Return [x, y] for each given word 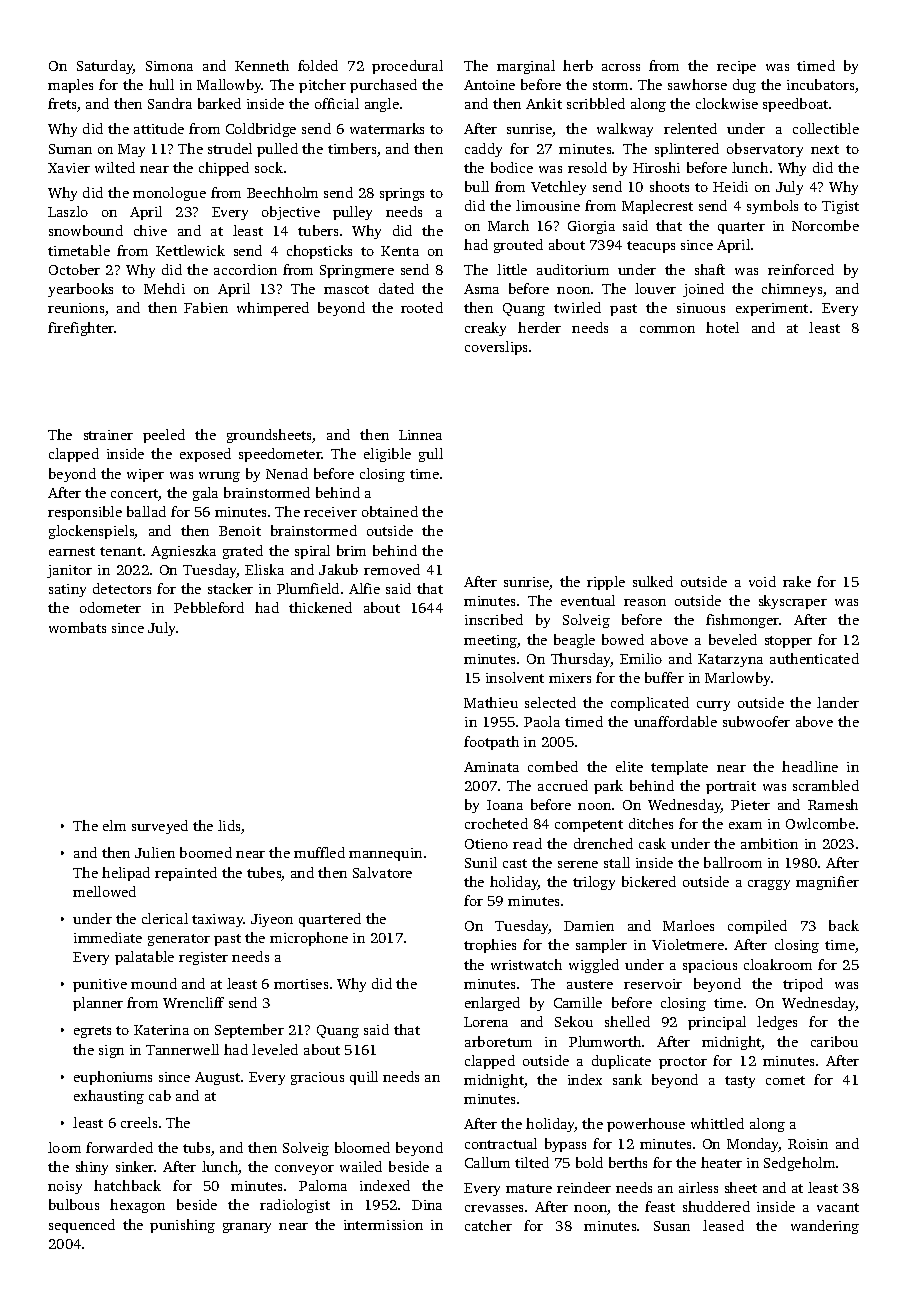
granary [247, 1228]
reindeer [584, 1187]
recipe [736, 67]
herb [578, 65]
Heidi [730, 186]
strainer [108, 435]
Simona [169, 66]
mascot [346, 289]
